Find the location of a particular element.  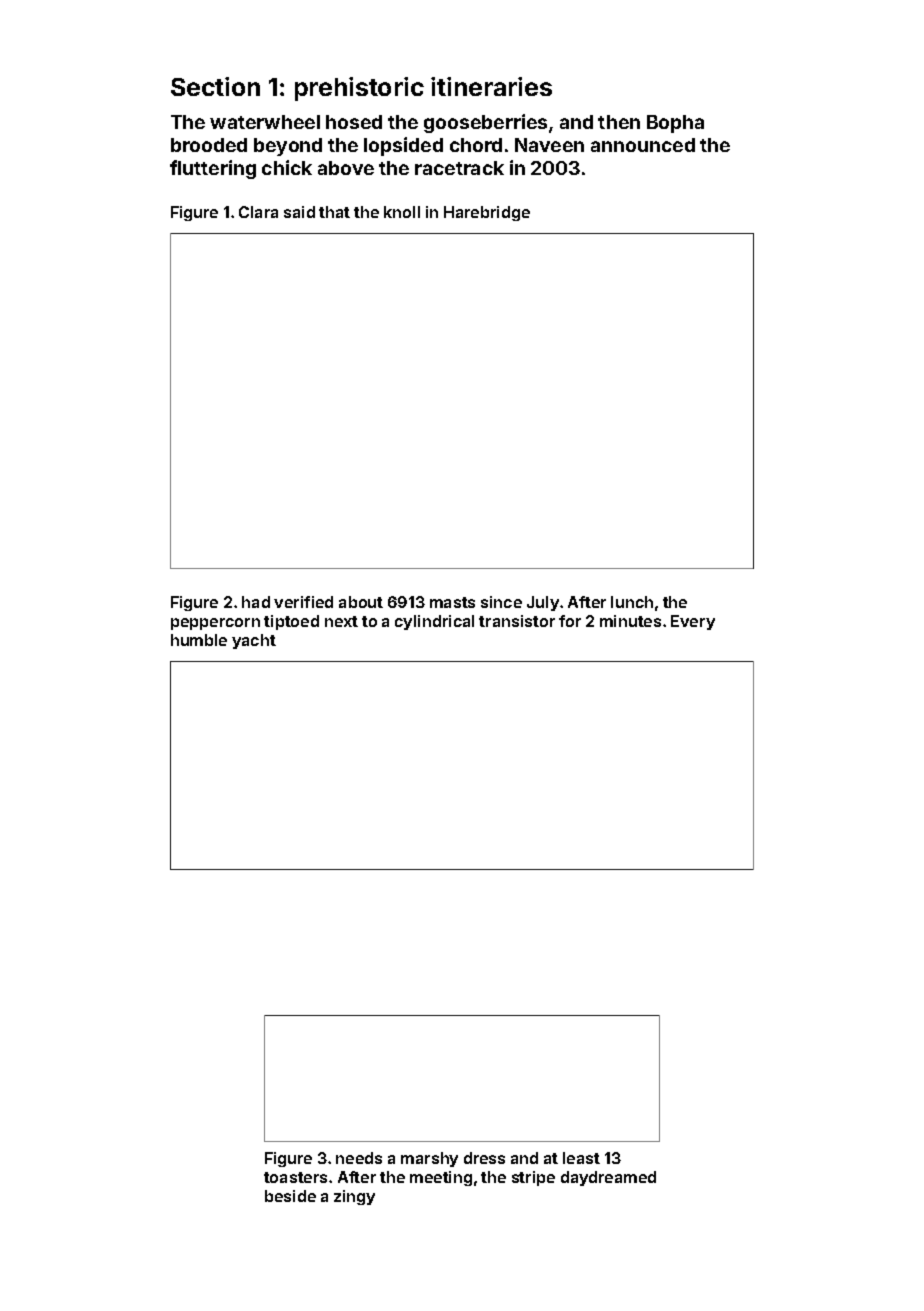

since is located at coordinates (501, 602).
